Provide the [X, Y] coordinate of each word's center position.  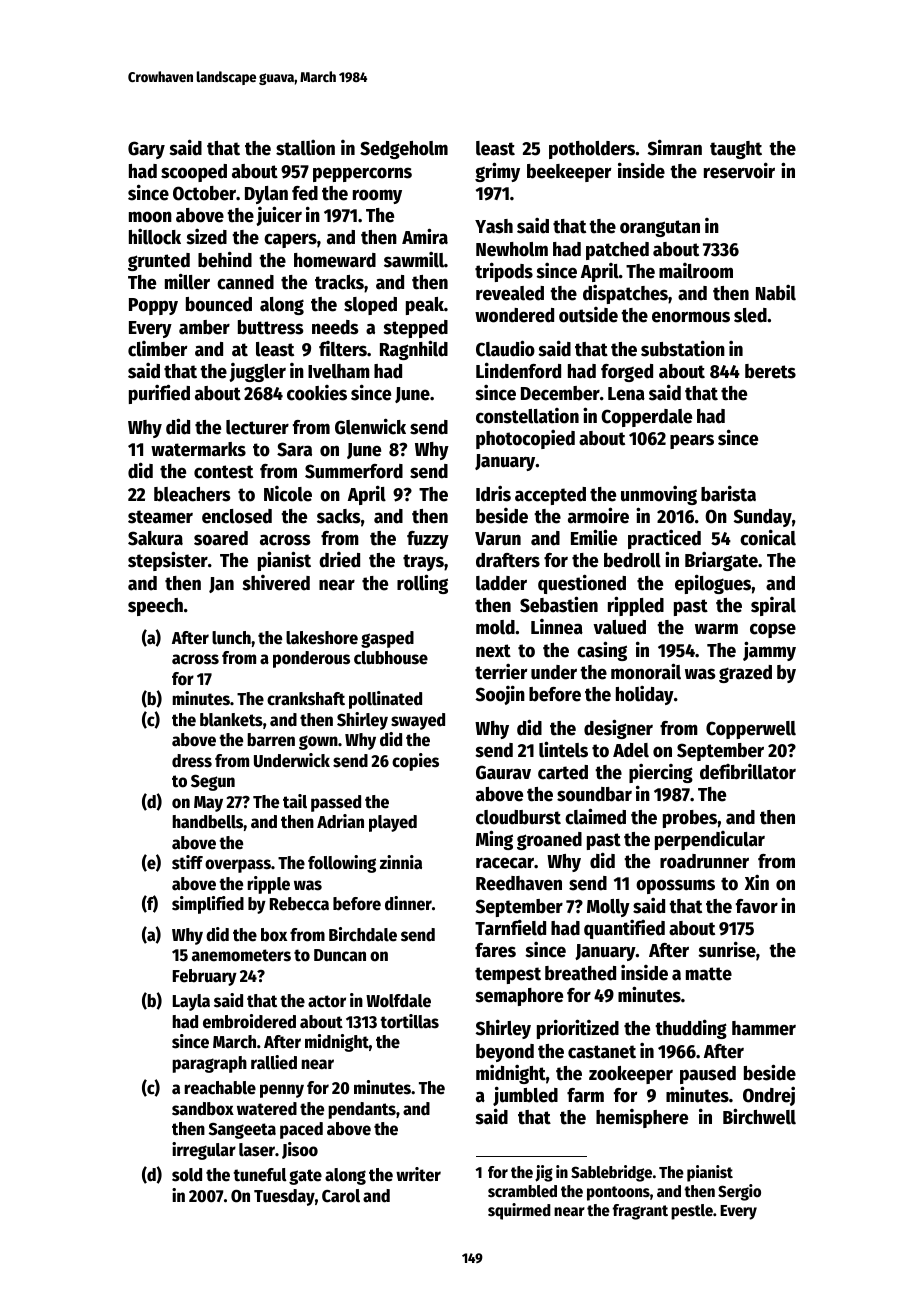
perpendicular [710, 840]
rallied [274, 1062]
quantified [624, 929]
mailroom [696, 271]
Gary [146, 150]
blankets [231, 720]
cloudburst [518, 817]
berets [770, 371]
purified [159, 394]
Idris [493, 493]
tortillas [409, 1021]
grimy [497, 172]
